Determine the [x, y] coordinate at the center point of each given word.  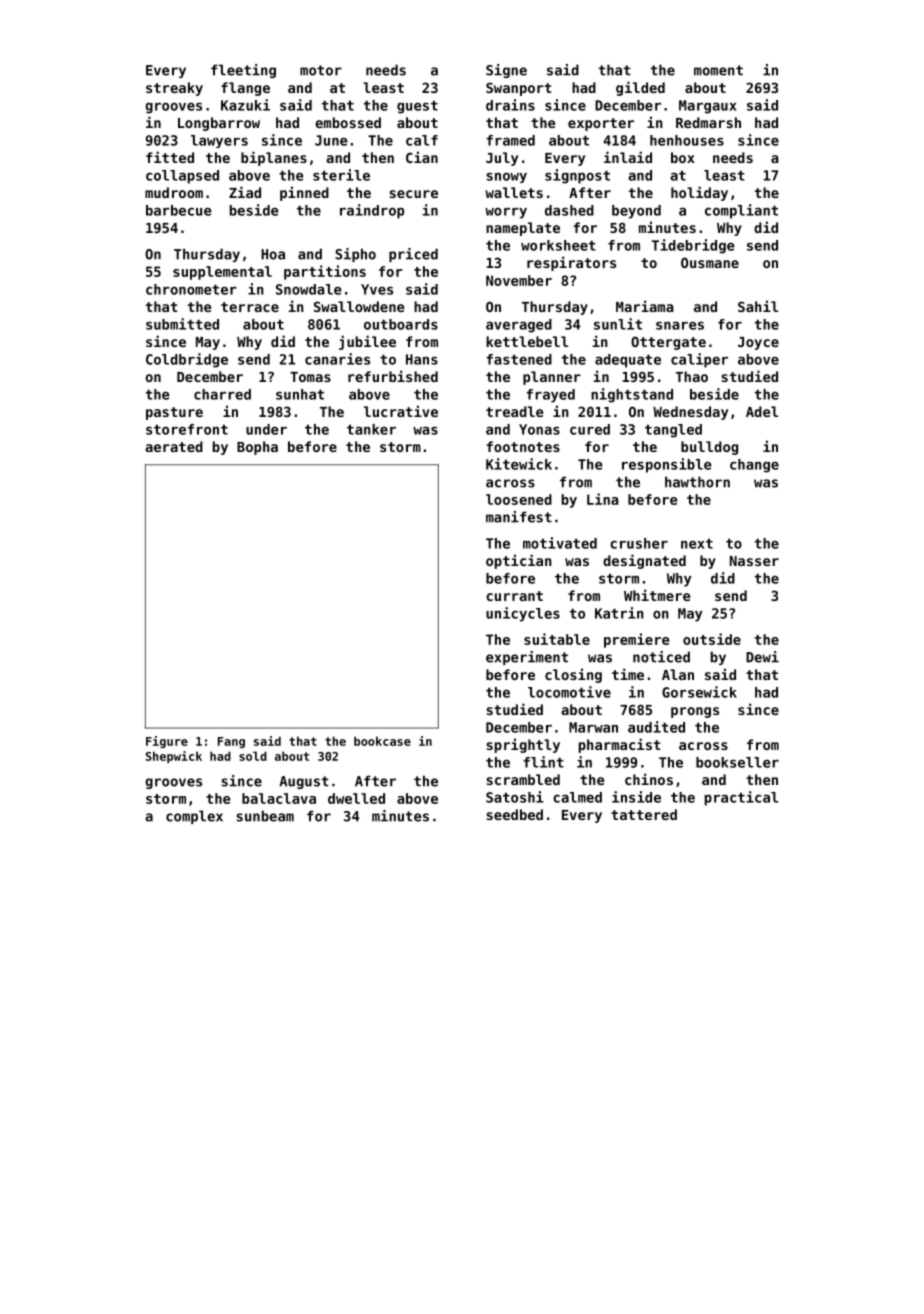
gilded [640, 88]
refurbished [393, 376]
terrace [250, 307]
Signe [506, 71]
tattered [644, 814]
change [754, 466]
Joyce [758, 343]
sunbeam [265, 816]
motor [321, 70]
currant [514, 596]
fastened [519, 359]
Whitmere [657, 595]
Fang [231, 742]
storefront [187, 429]
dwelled [356, 798]
